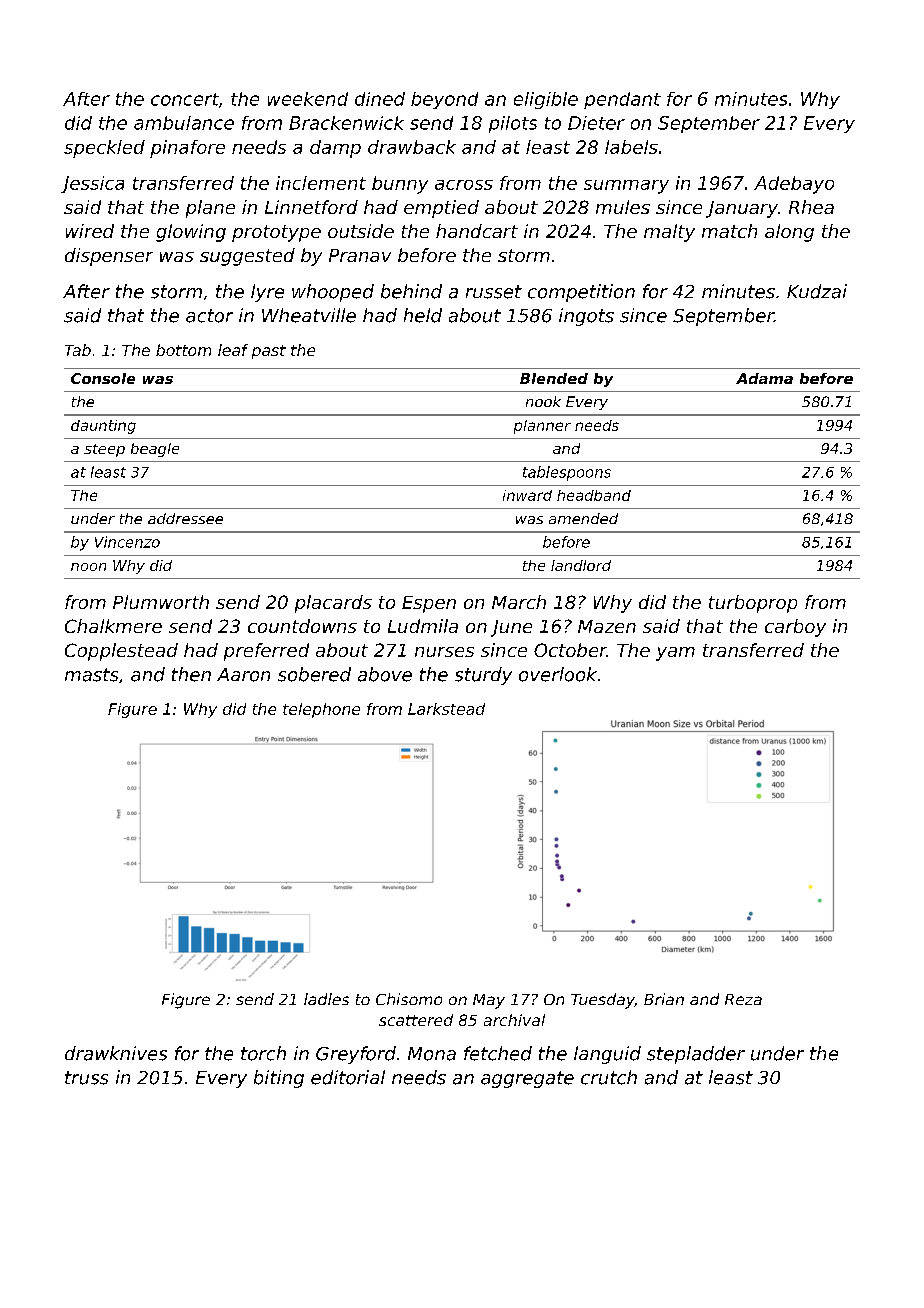 This screenshot has height=1308, width=924. I want to click on past, so click(269, 352).
